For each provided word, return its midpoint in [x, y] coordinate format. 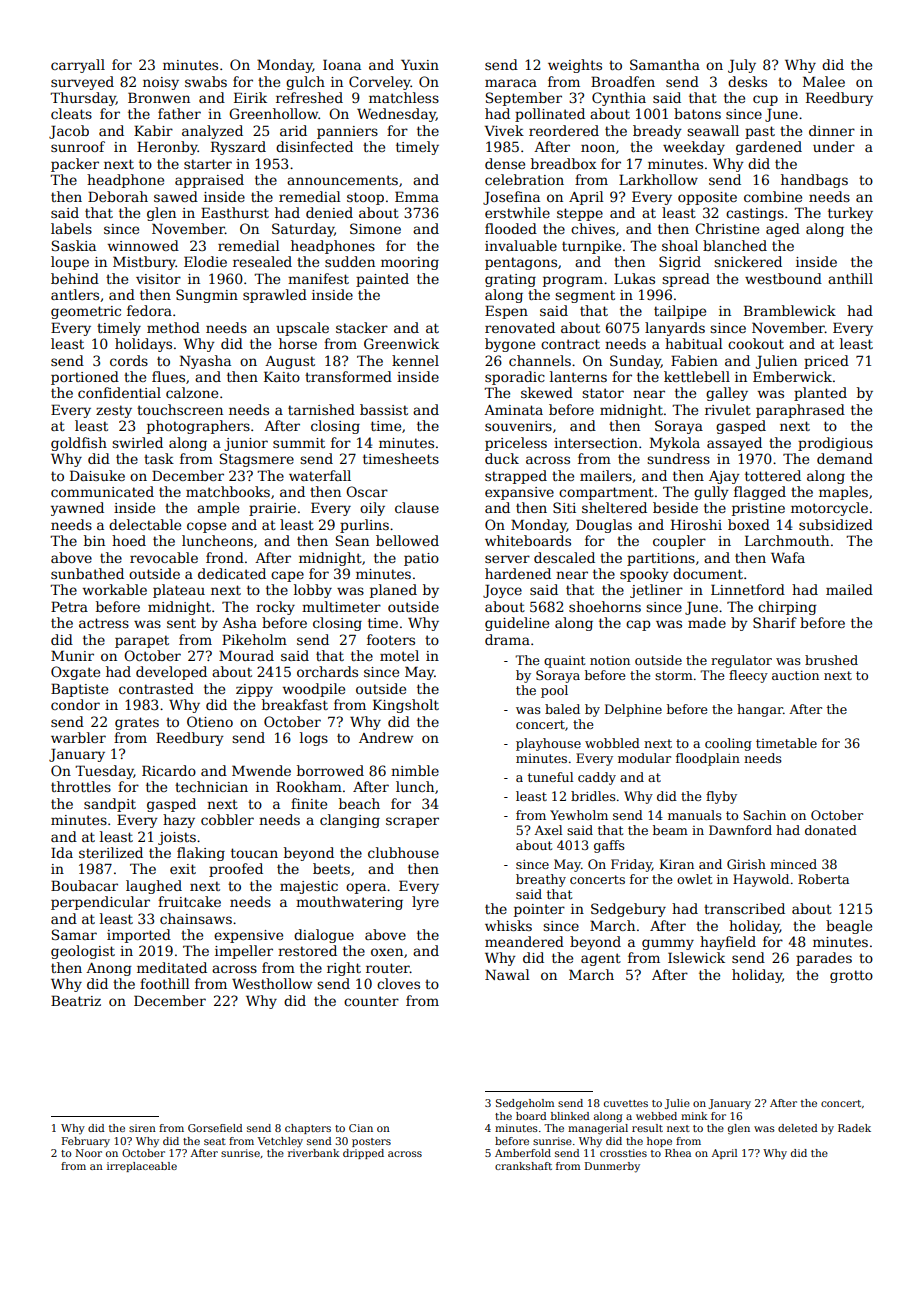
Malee [824, 81]
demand [845, 458]
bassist [384, 409]
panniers [347, 132]
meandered [524, 941]
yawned [77, 509]
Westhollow [272, 983]
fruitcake [189, 901]
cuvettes [626, 1103]
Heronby [167, 148]
